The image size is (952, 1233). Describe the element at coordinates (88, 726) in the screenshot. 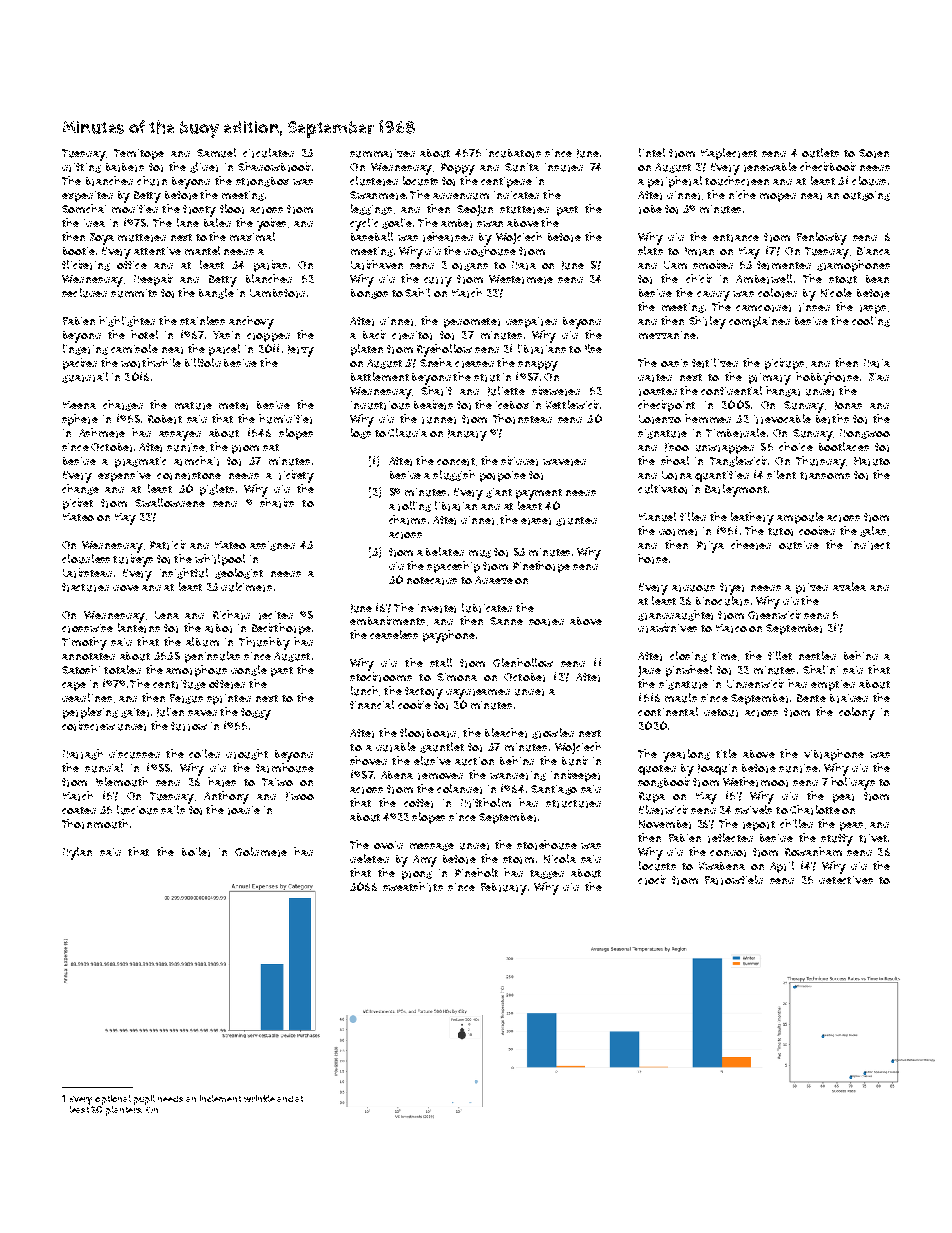

I see `corkscrew` at that location.
